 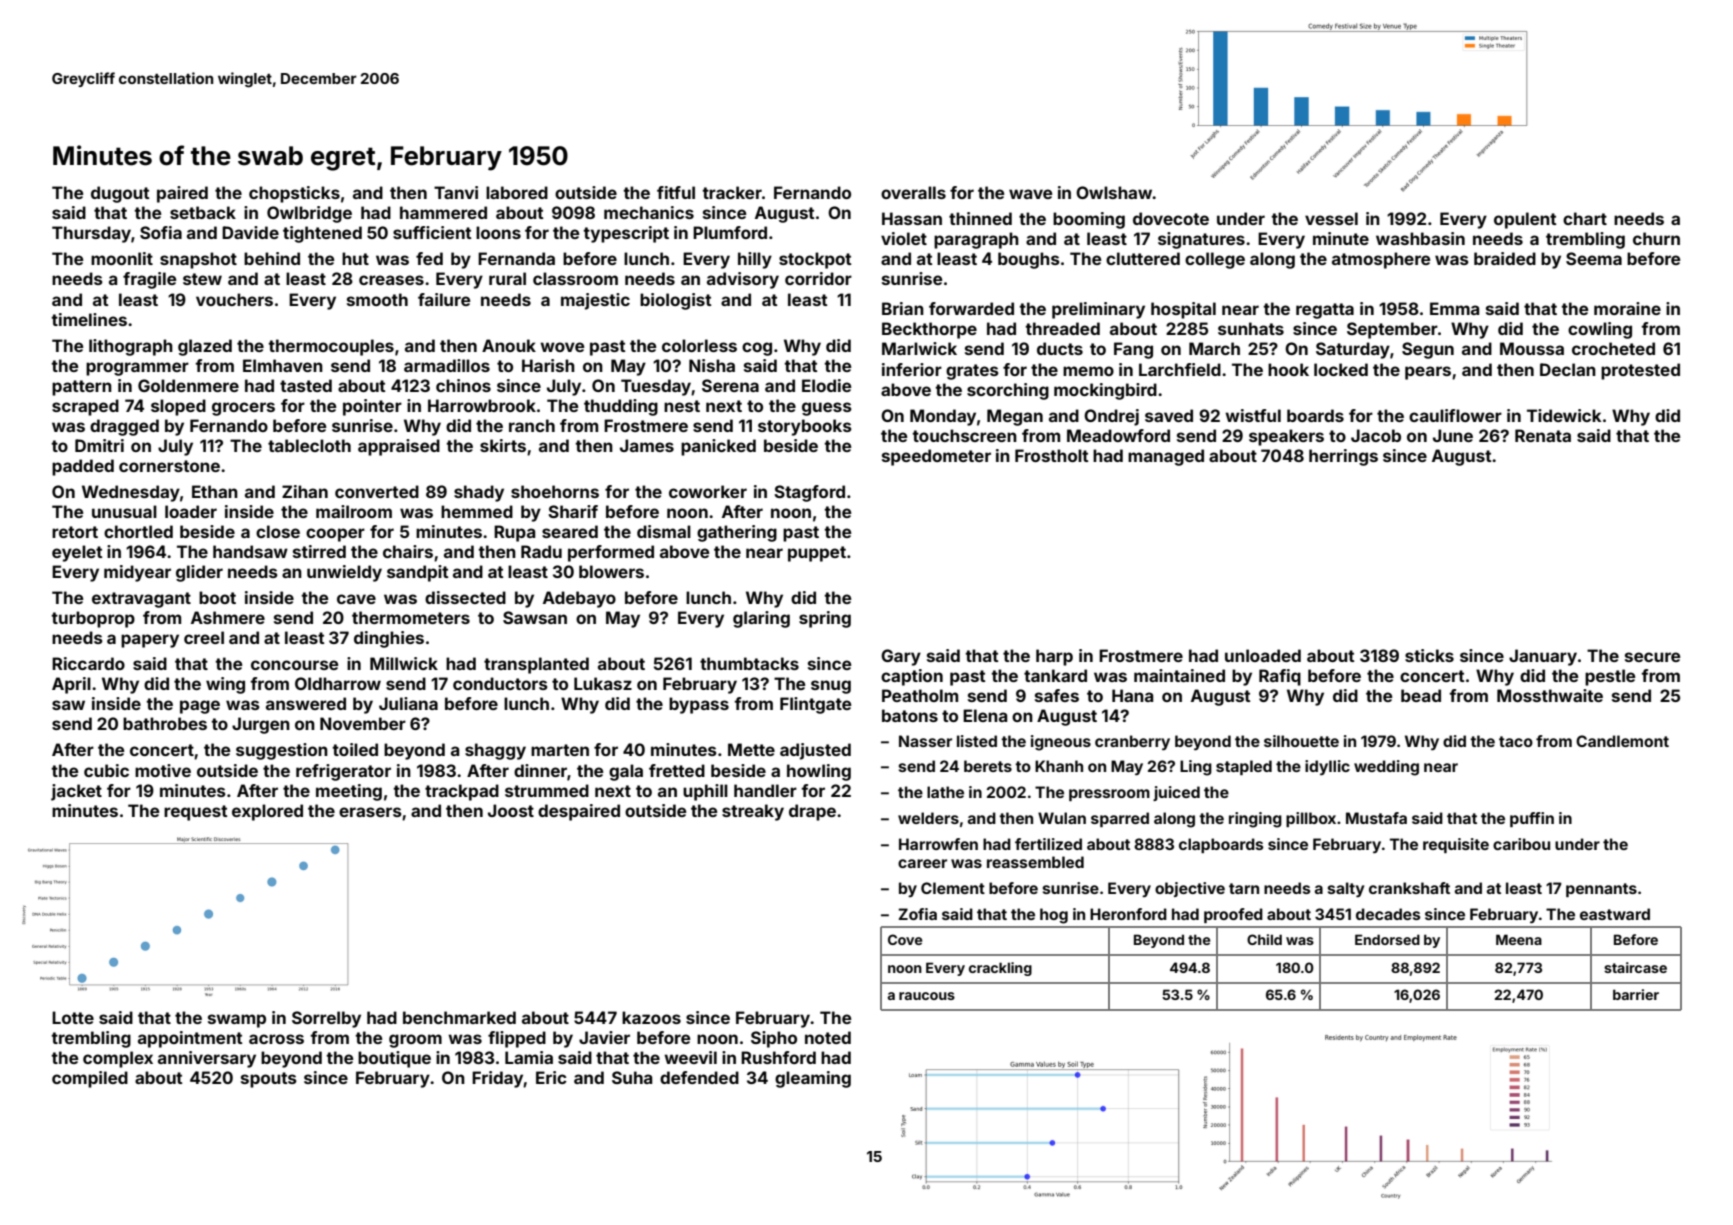 What do you see at coordinates (536, 665) in the page?
I see `transplanted` at bounding box center [536, 665].
